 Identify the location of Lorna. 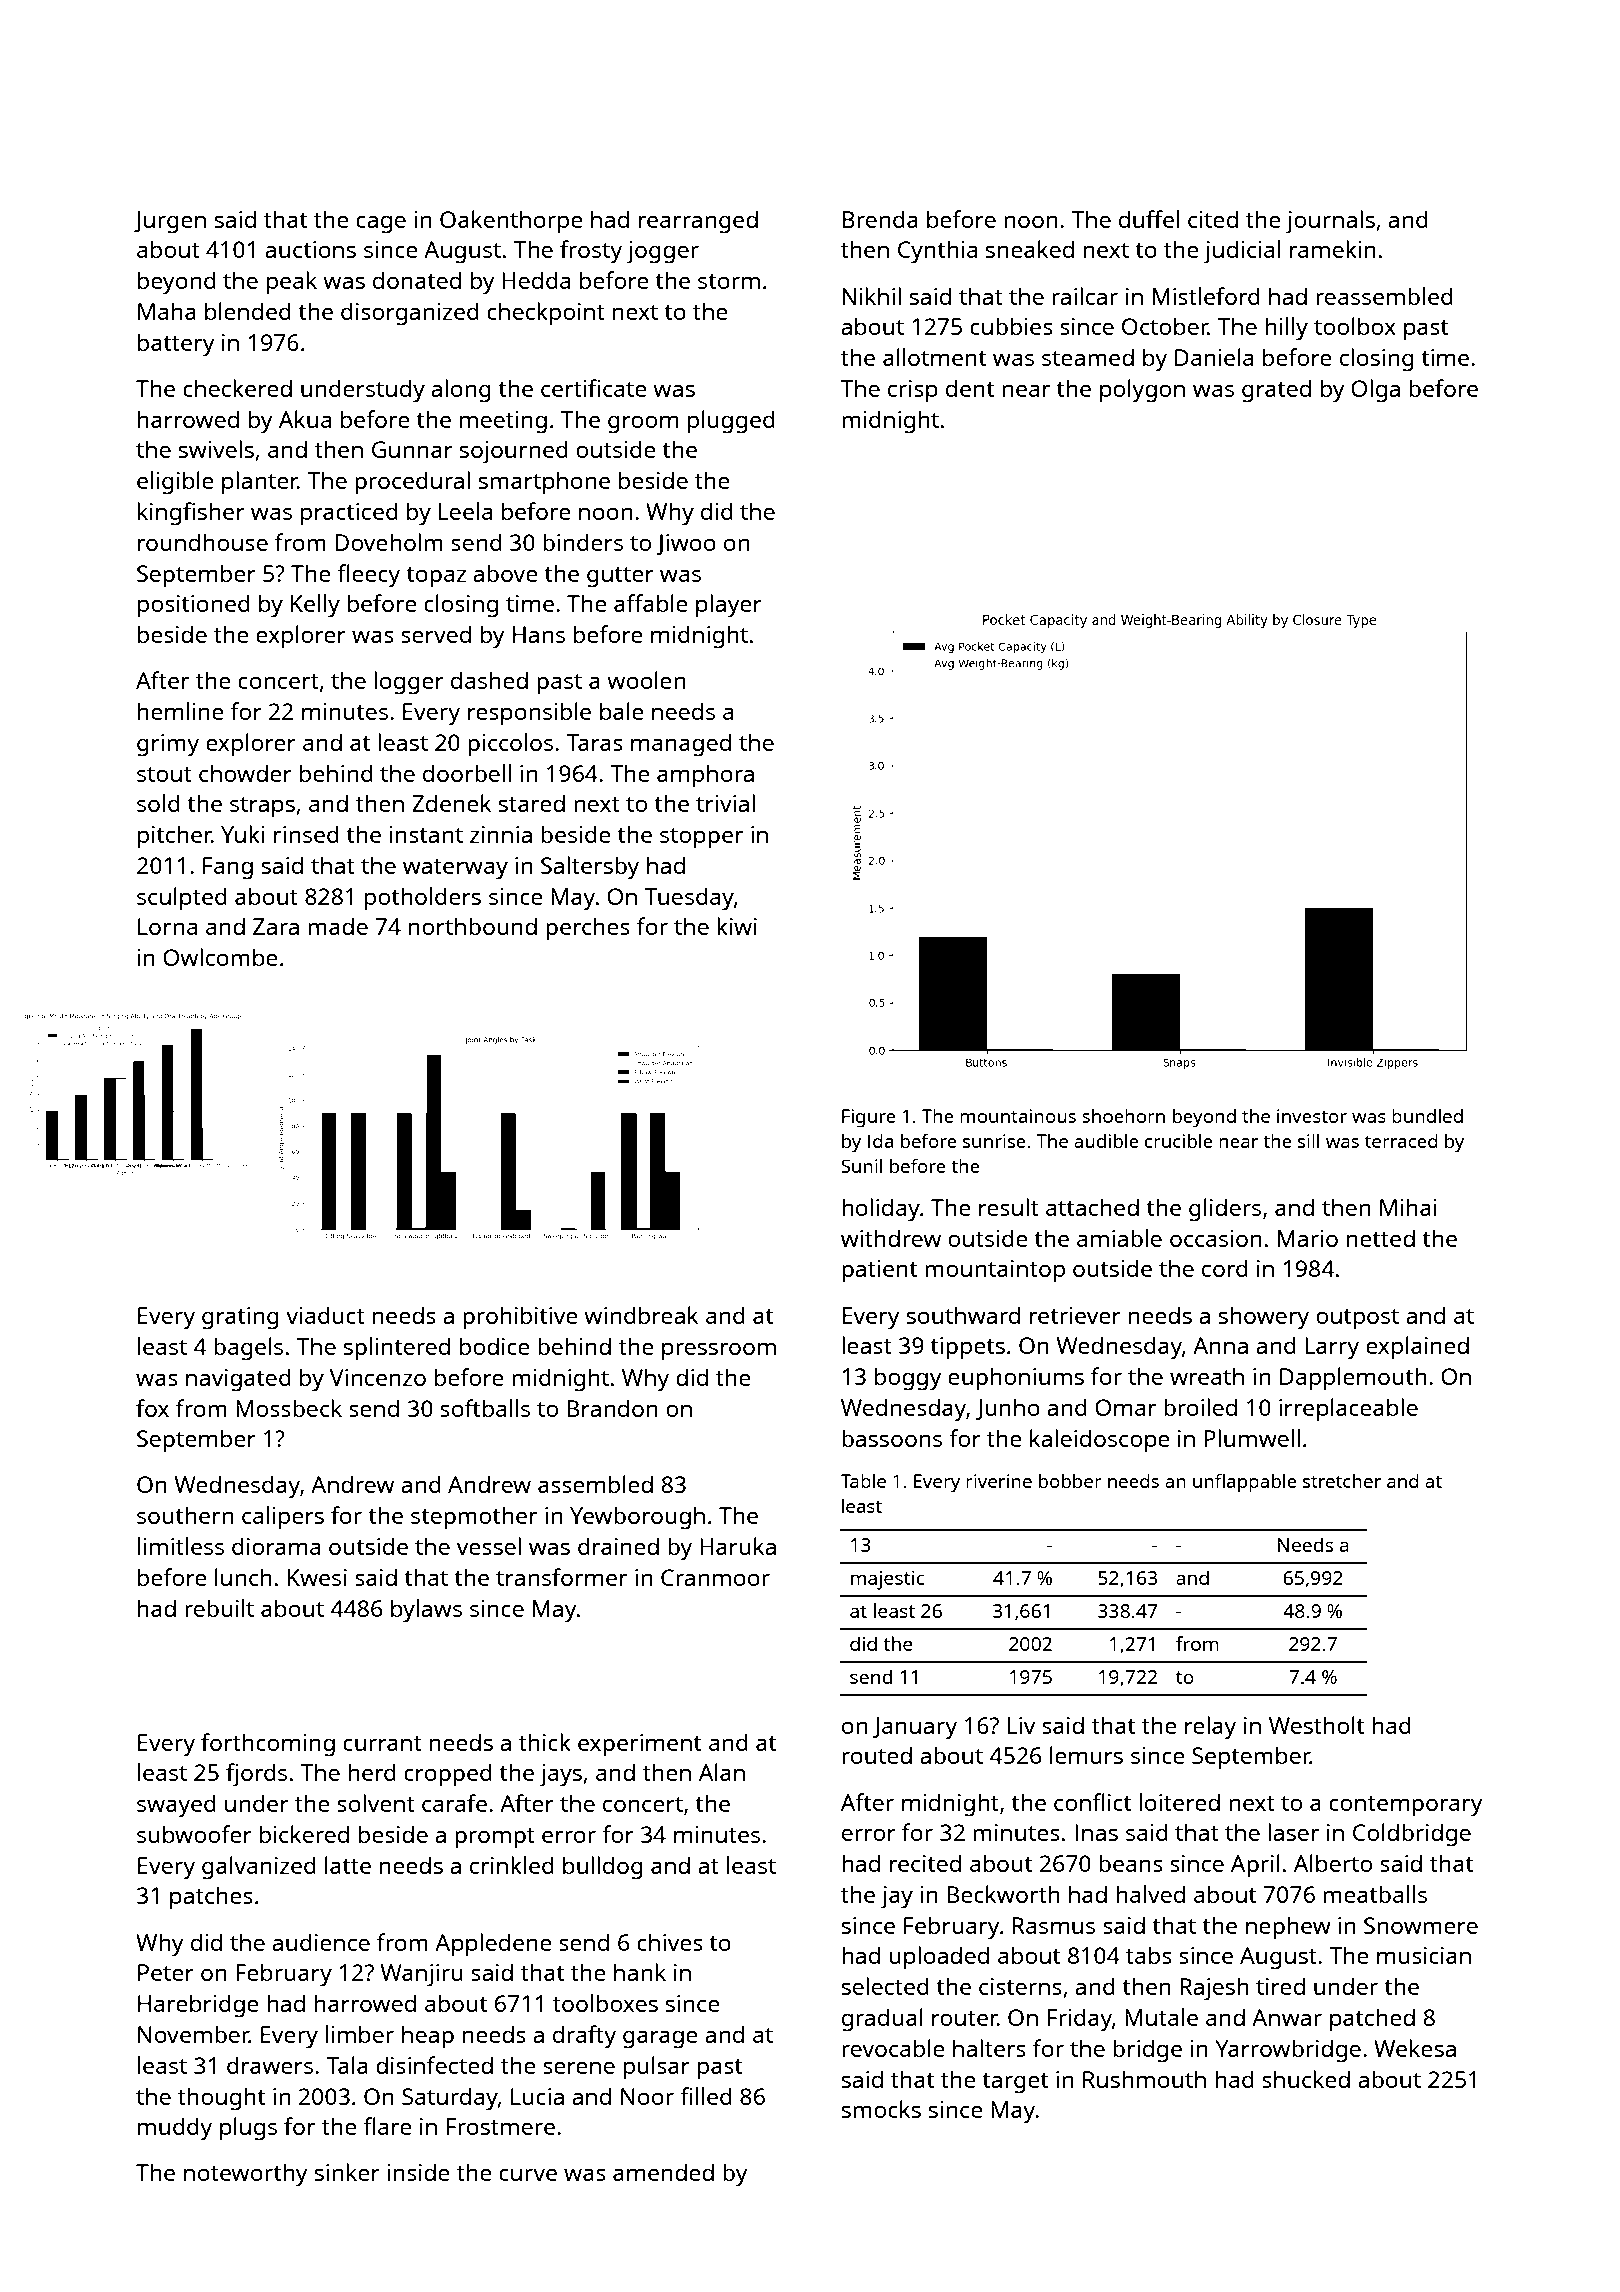
(167, 926).
